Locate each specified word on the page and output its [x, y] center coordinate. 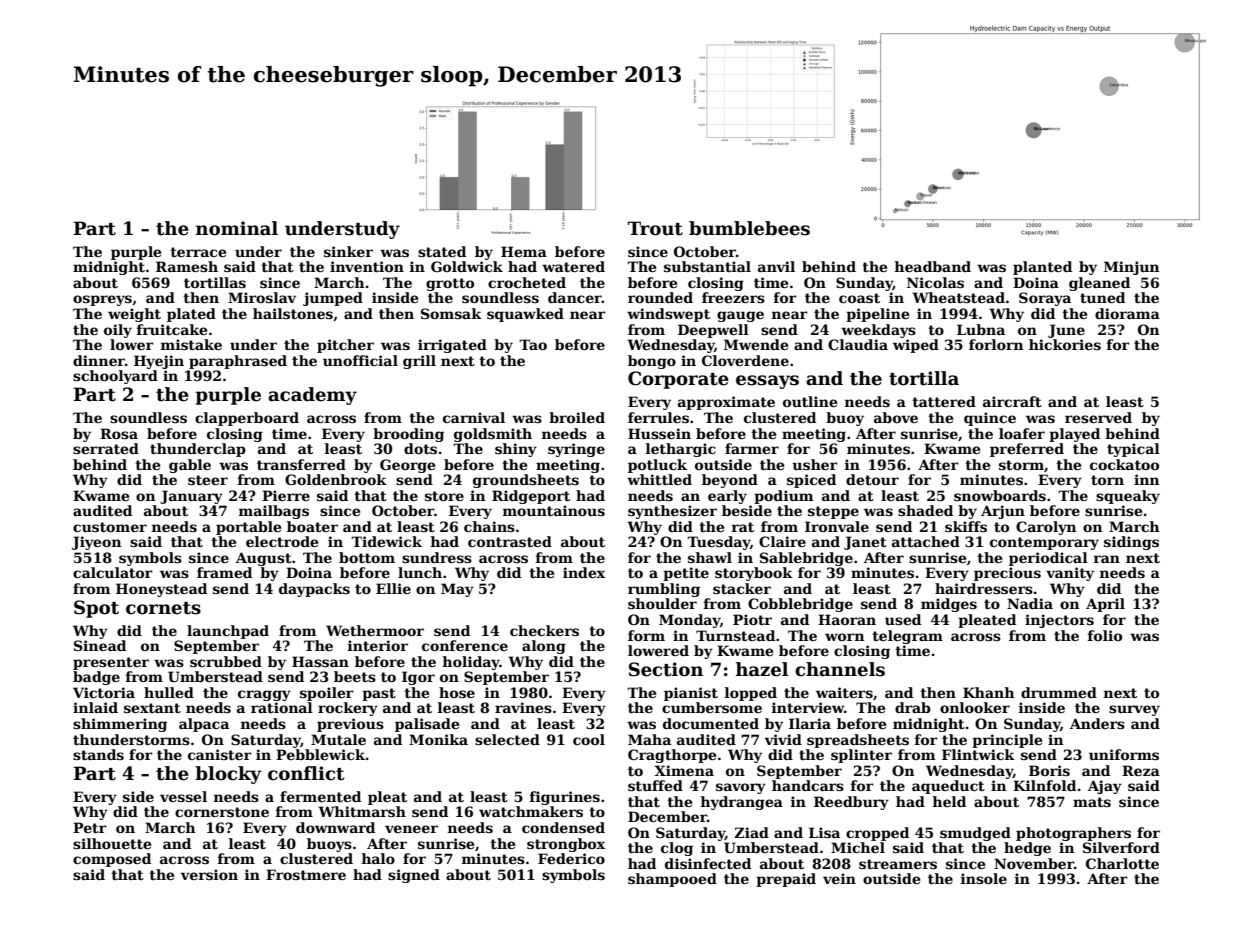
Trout [655, 228]
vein [839, 878]
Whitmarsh [362, 811]
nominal [237, 228]
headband [933, 266]
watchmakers [531, 811]
